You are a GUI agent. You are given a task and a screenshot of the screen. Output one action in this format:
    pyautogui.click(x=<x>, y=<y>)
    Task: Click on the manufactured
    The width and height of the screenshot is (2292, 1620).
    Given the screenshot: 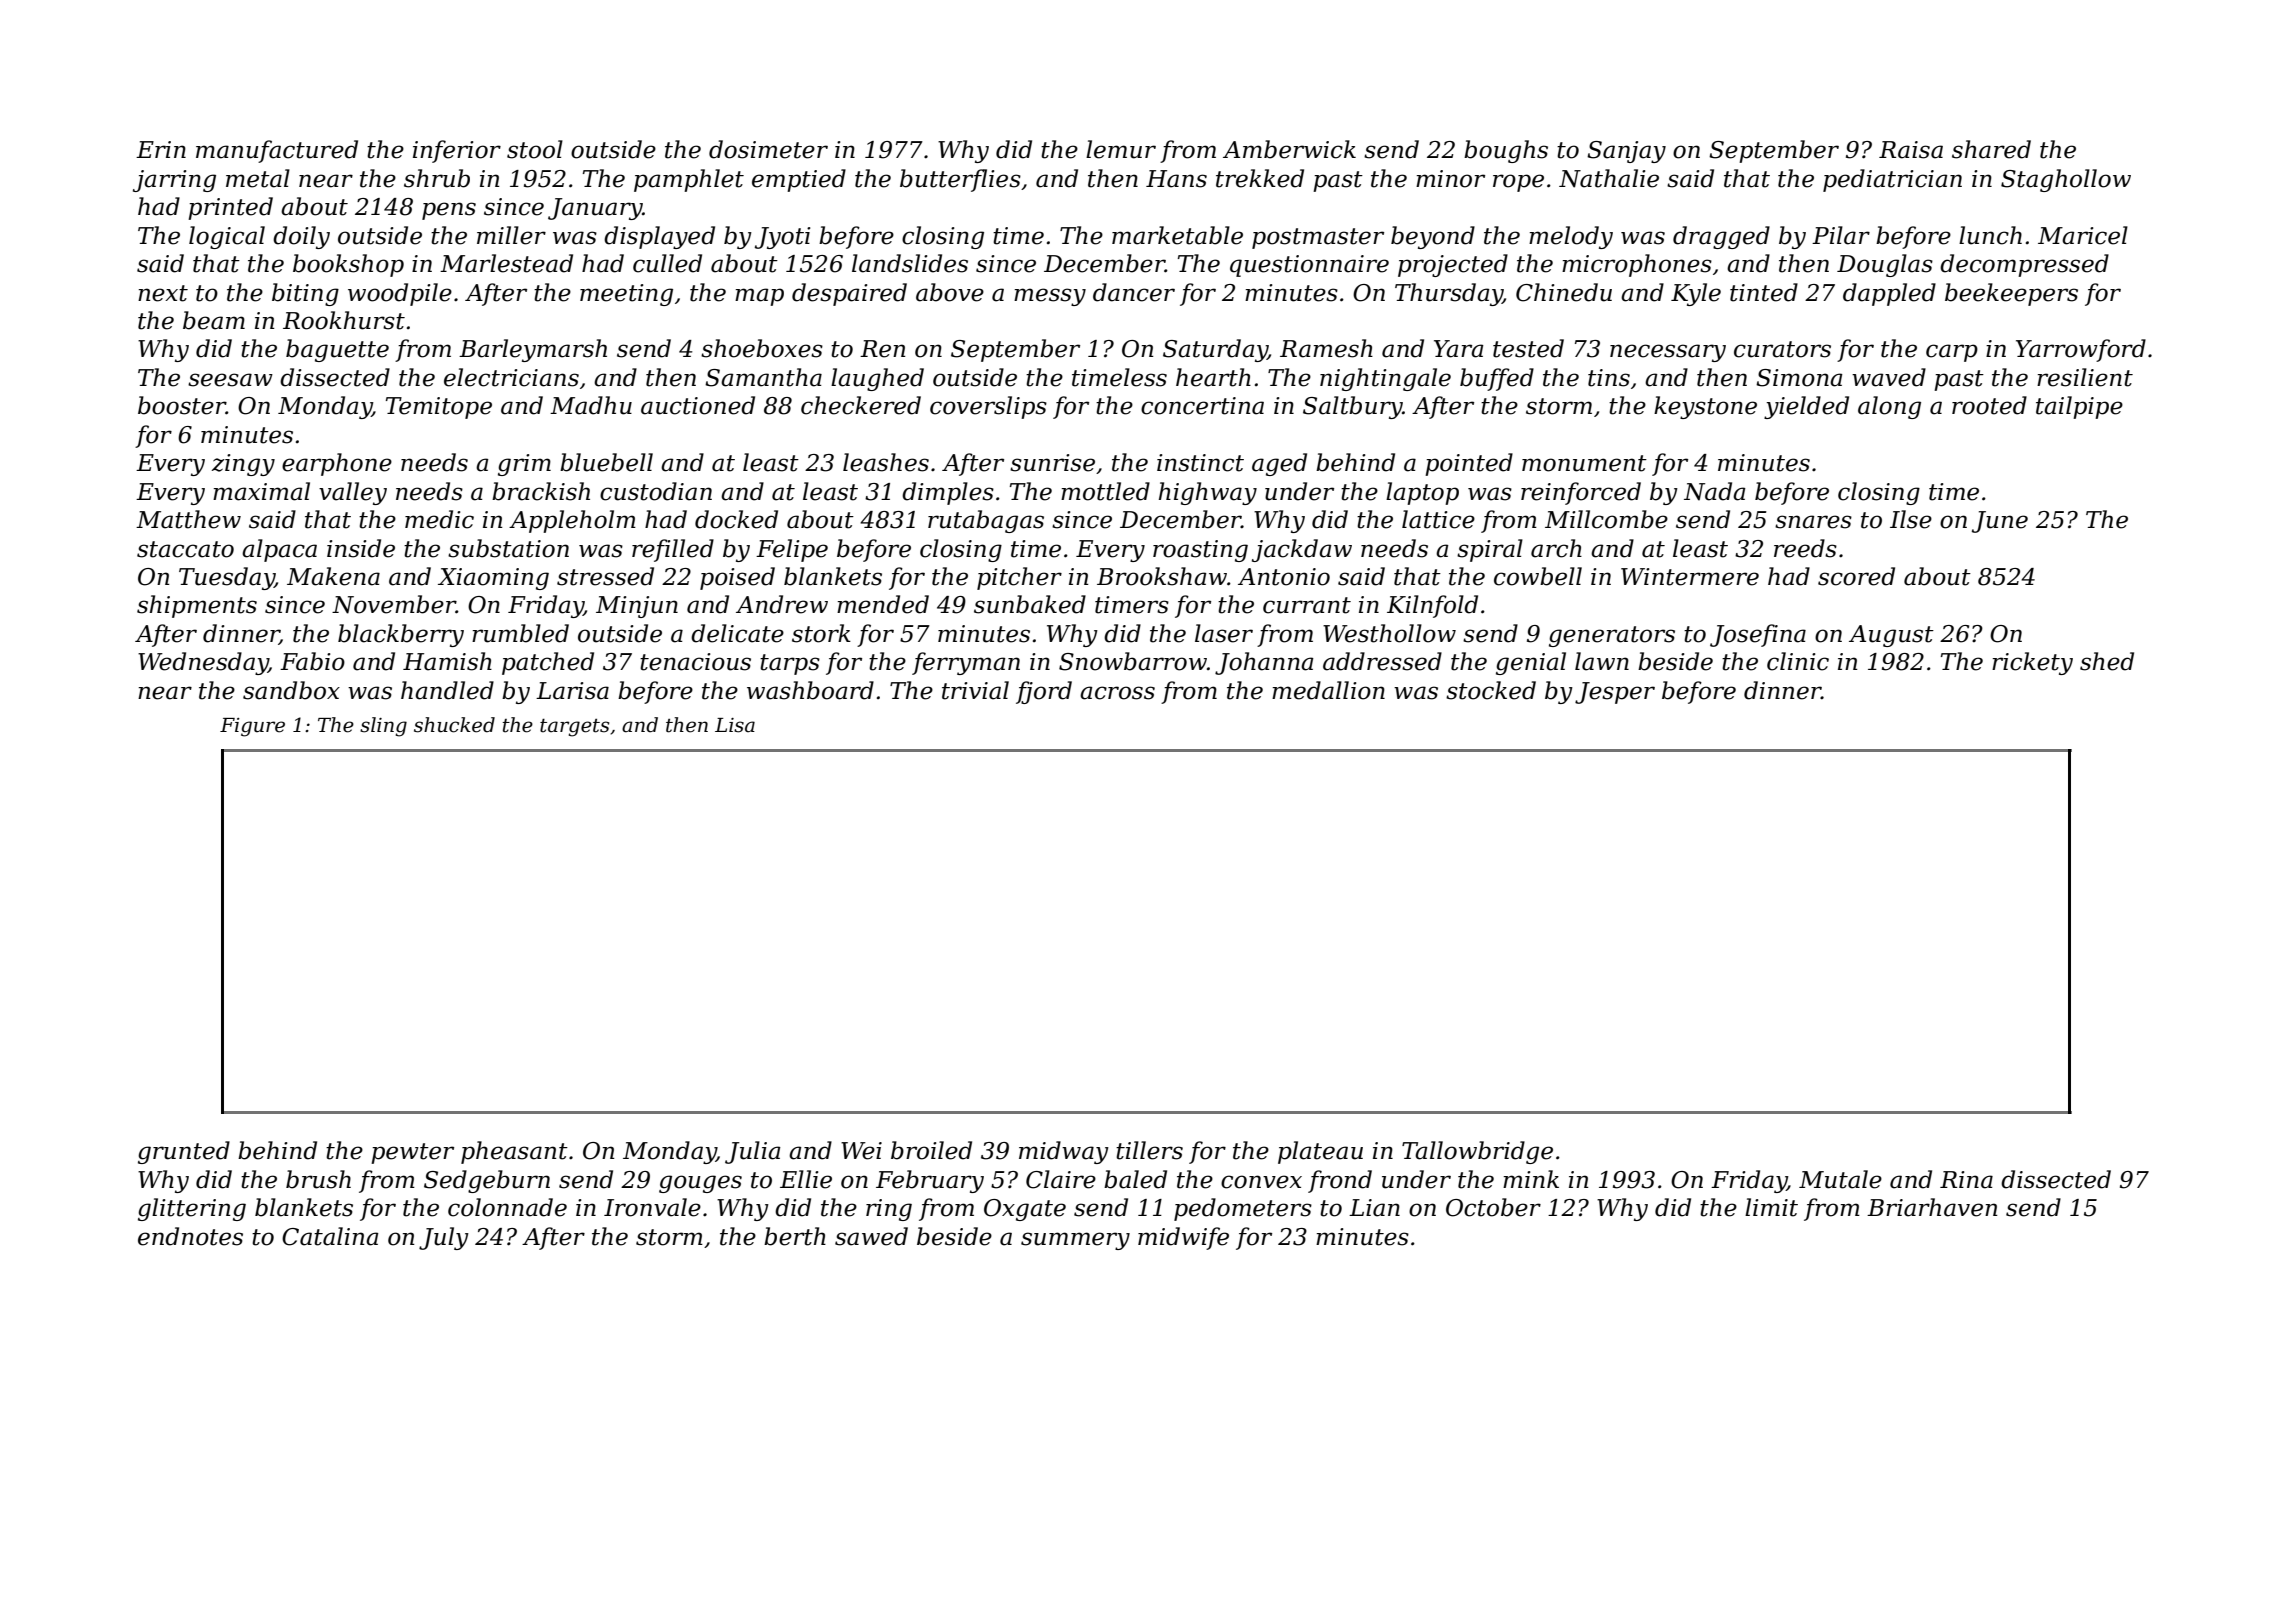 What is the action you would take?
    pyautogui.click(x=277, y=151)
